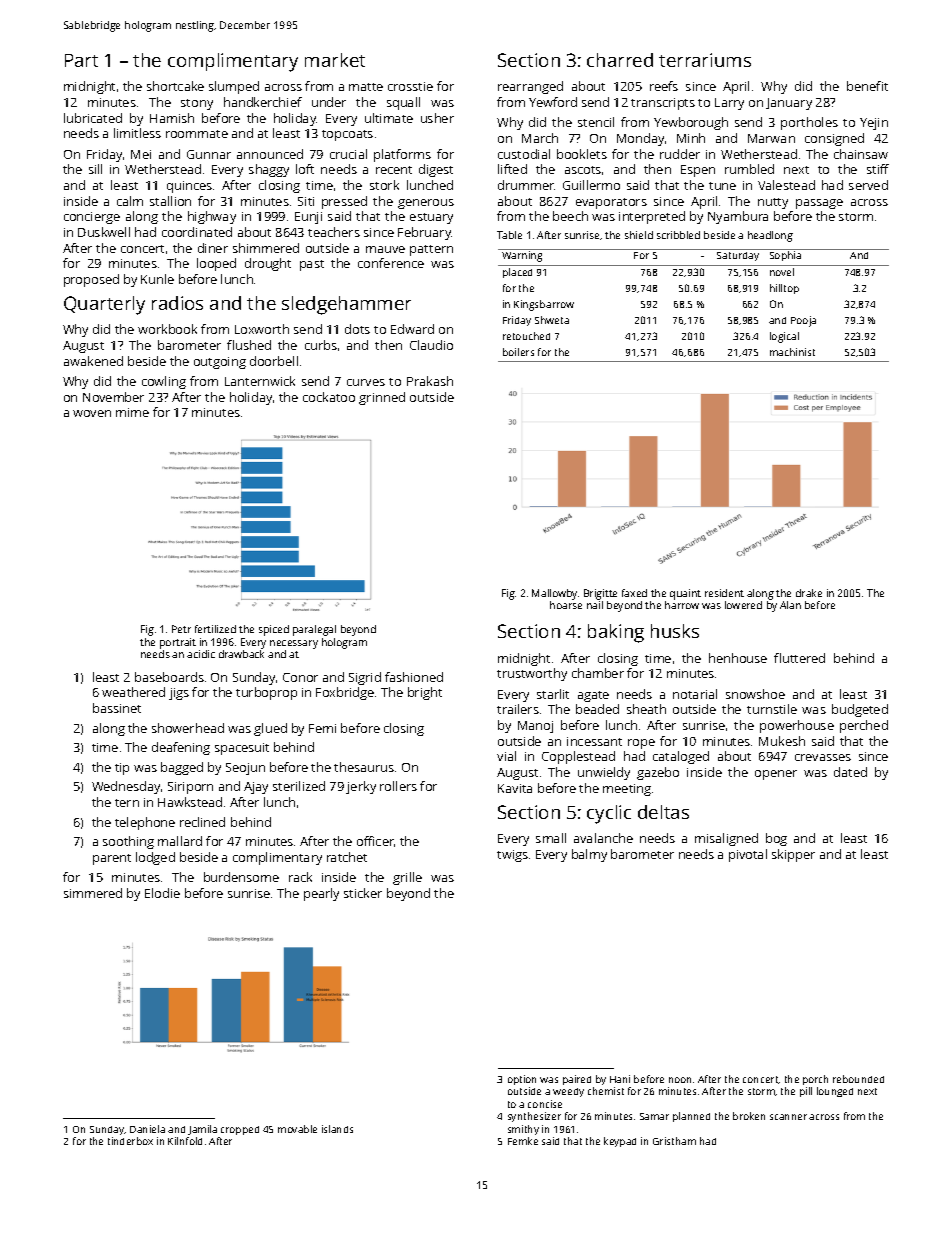  Describe the element at coordinates (674, 1141) in the screenshot. I see `Gristham` at that location.
